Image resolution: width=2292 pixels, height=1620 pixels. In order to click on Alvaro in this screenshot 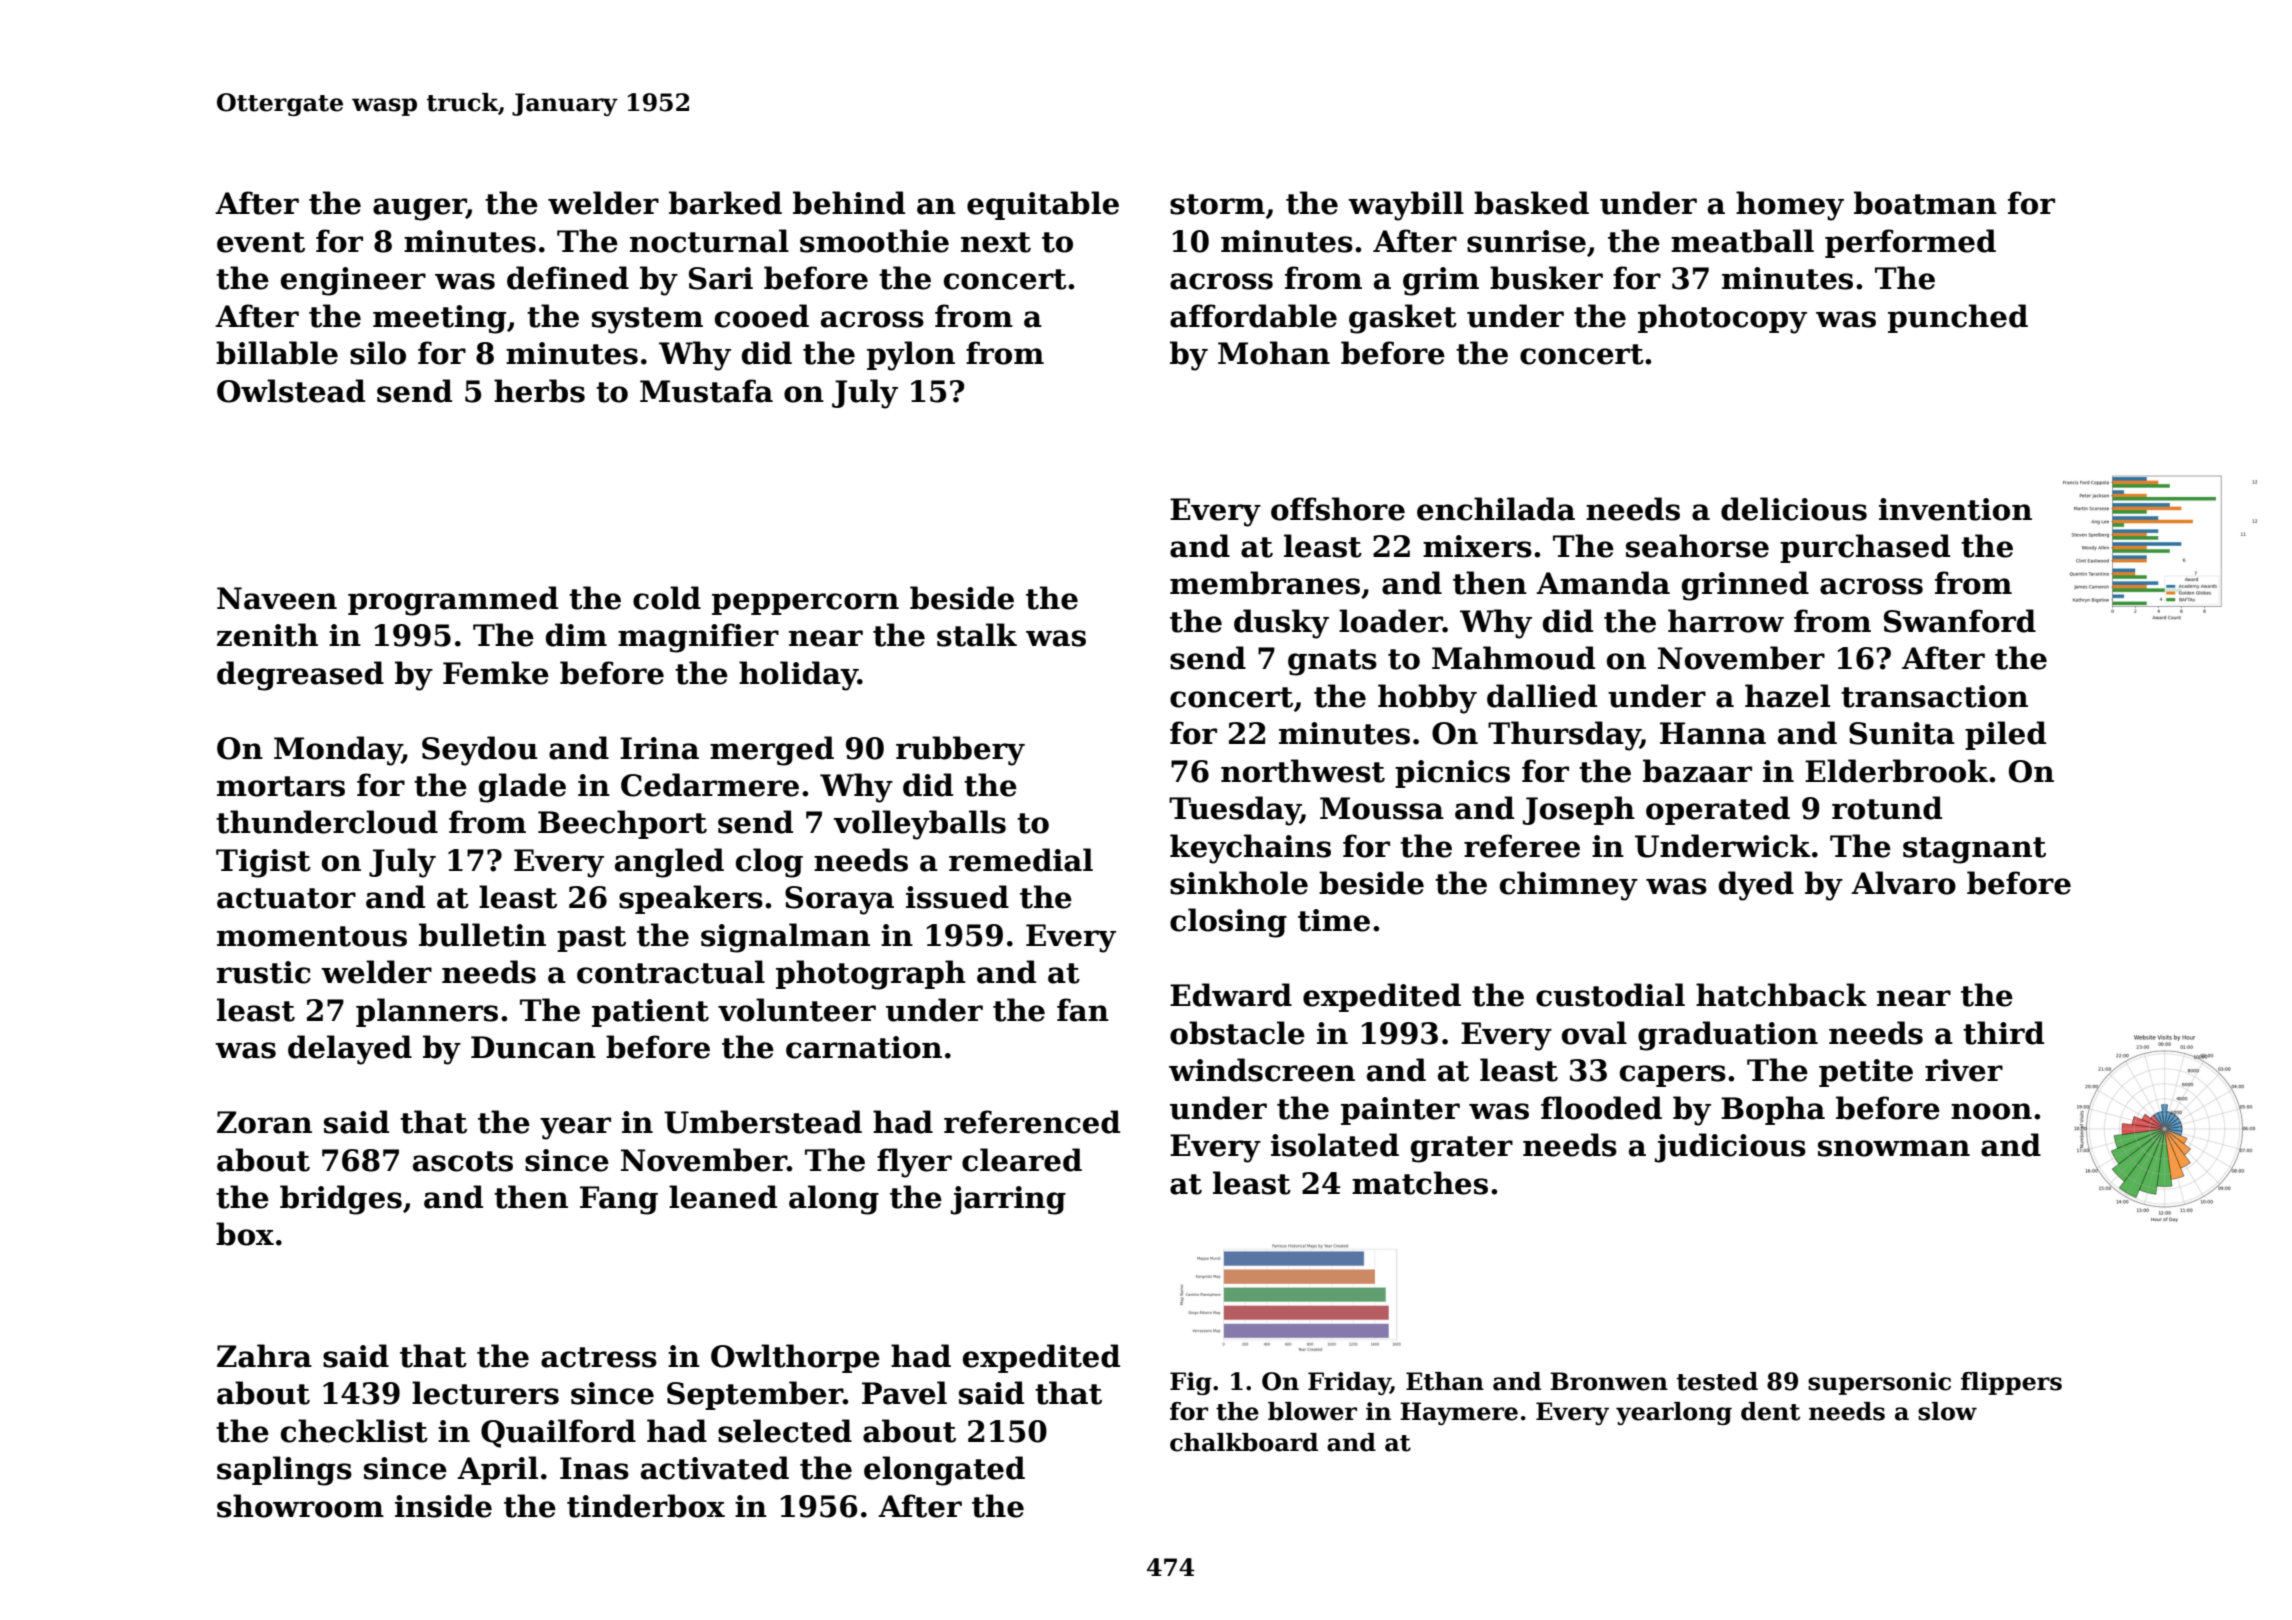, I will do `click(1903, 883)`.
